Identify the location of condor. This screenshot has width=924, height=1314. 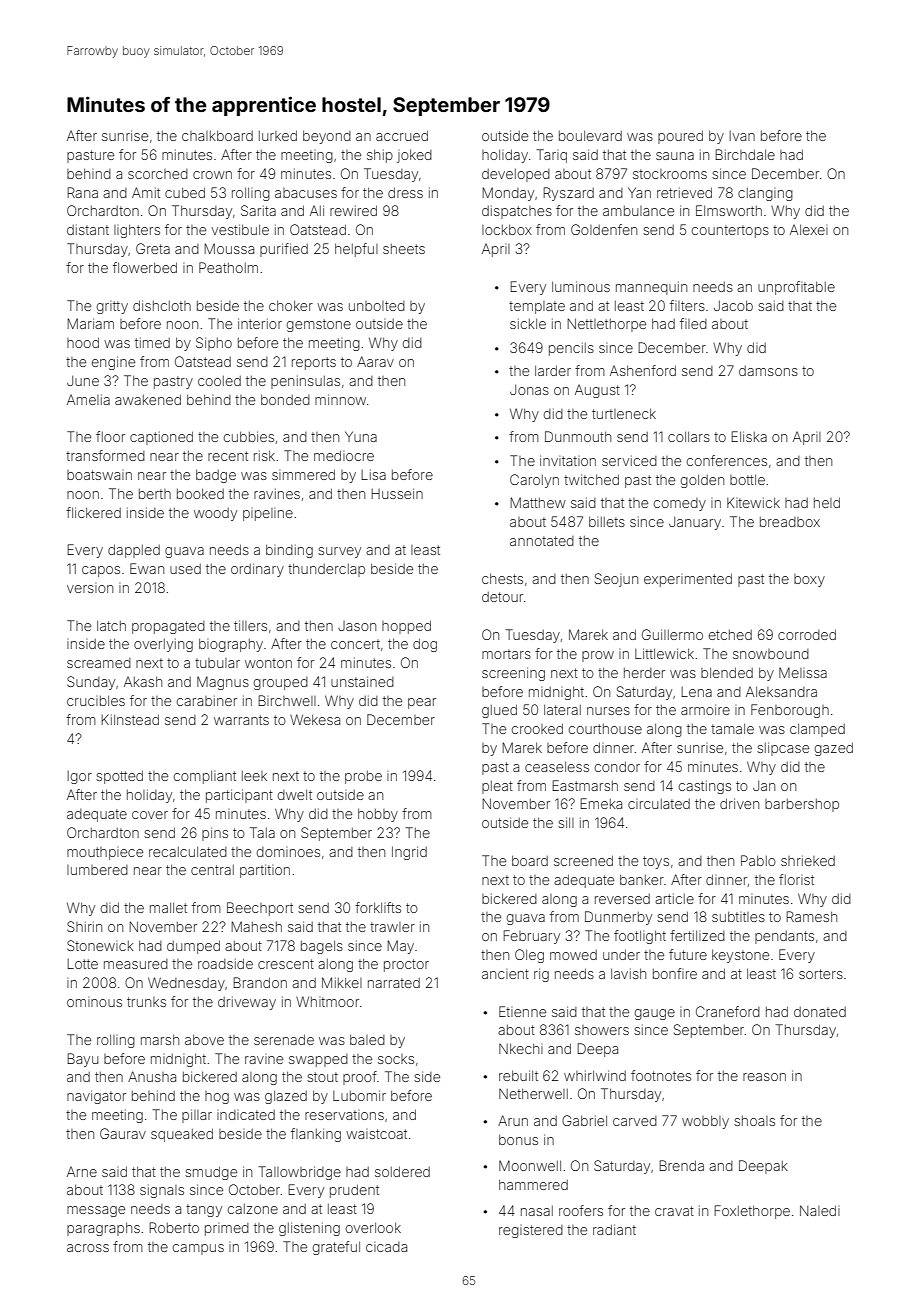
(617, 766).
